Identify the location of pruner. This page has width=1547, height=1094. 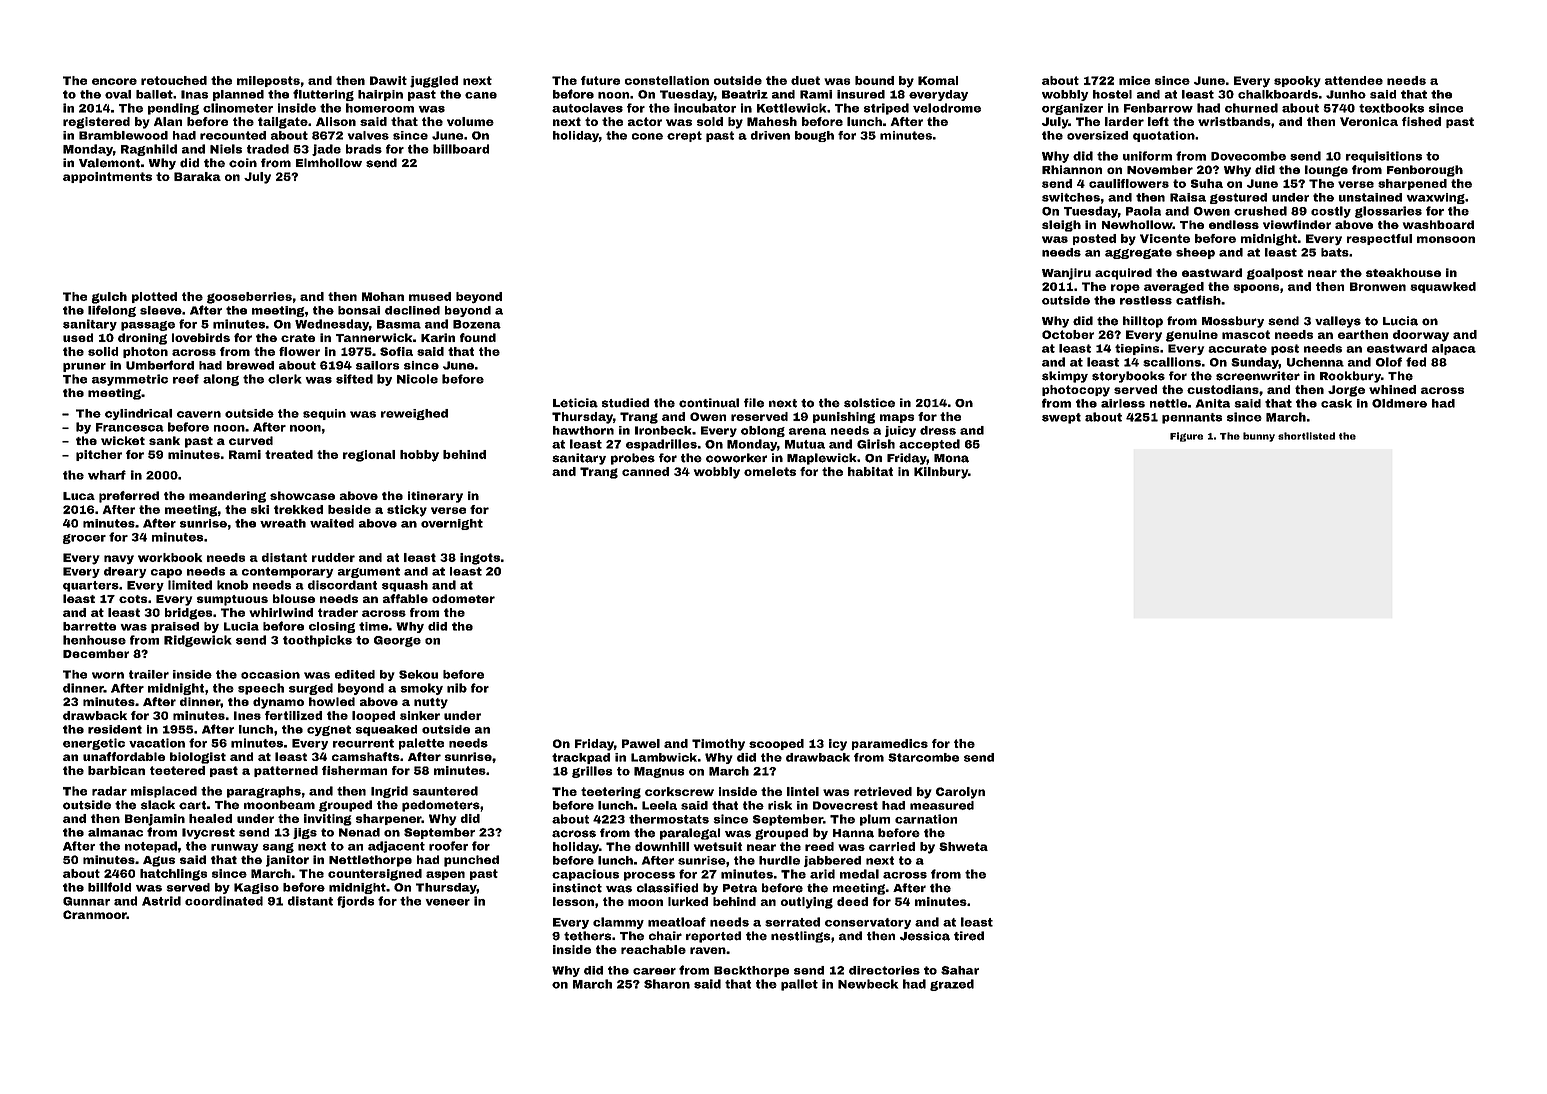
(84, 367).
